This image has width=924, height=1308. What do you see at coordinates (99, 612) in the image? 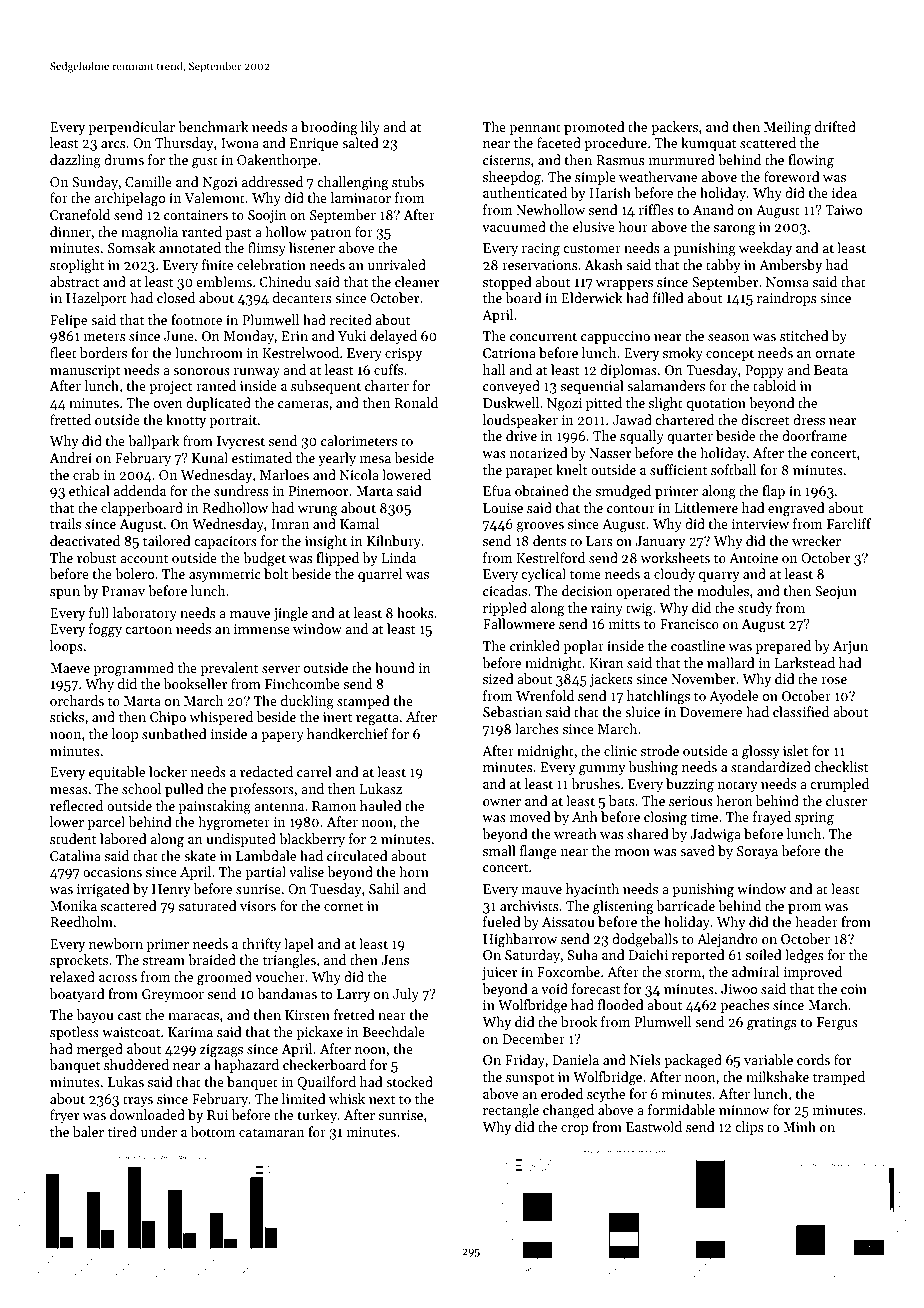
I see `full` at bounding box center [99, 612].
